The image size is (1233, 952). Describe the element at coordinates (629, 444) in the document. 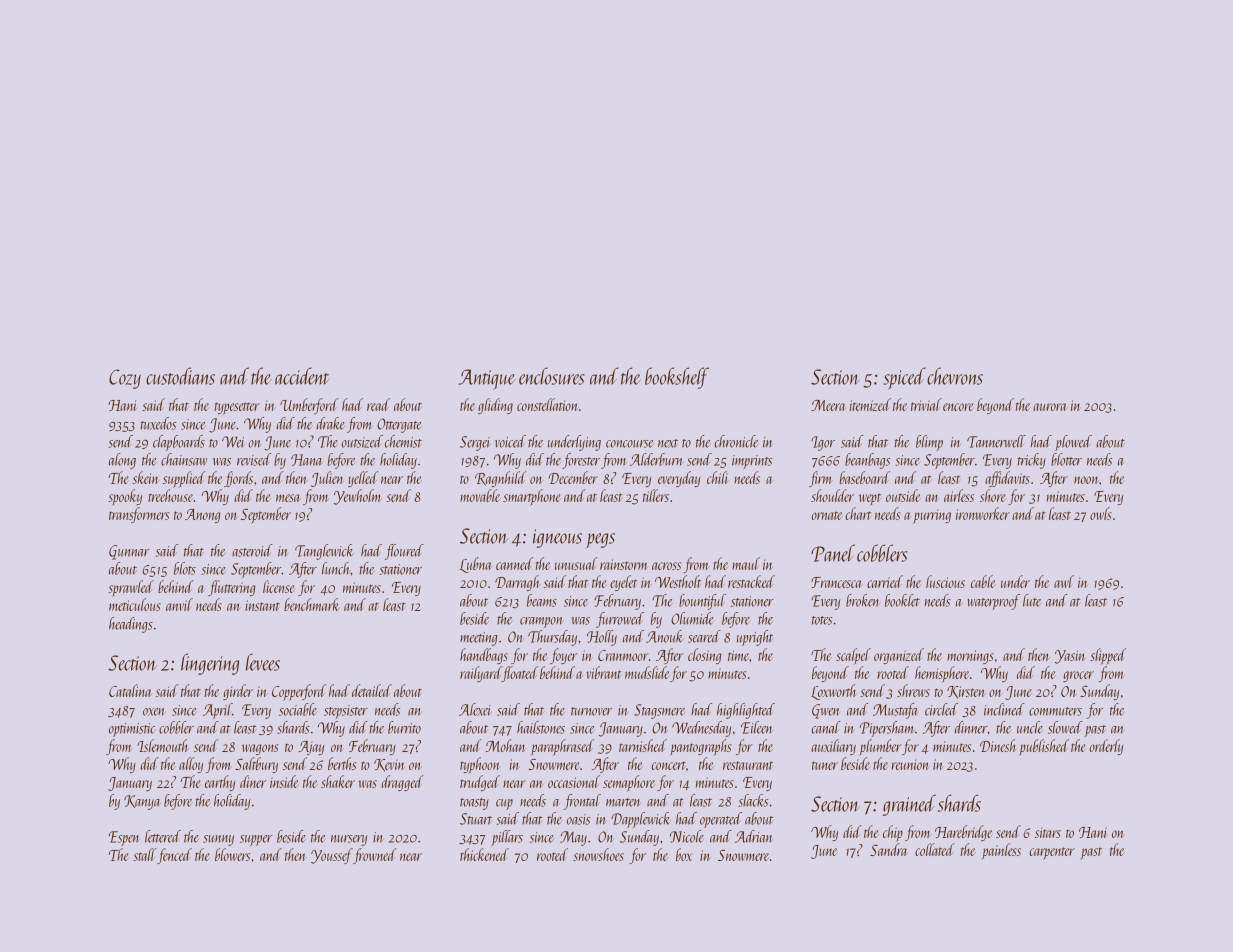

I see `concourse` at that location.
